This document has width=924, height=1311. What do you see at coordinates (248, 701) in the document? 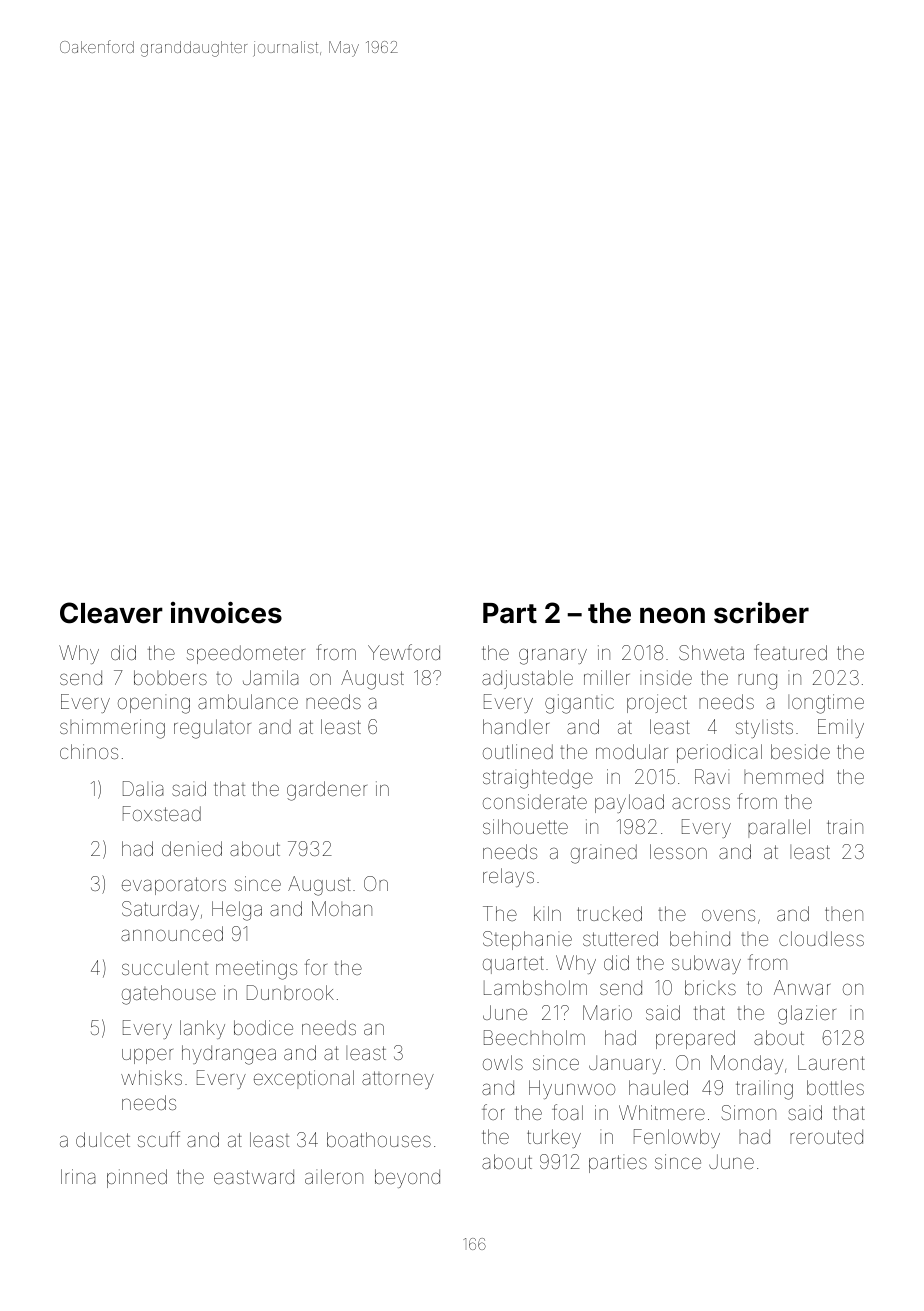
I see `ambulance` at bounding box center [248, 701].
